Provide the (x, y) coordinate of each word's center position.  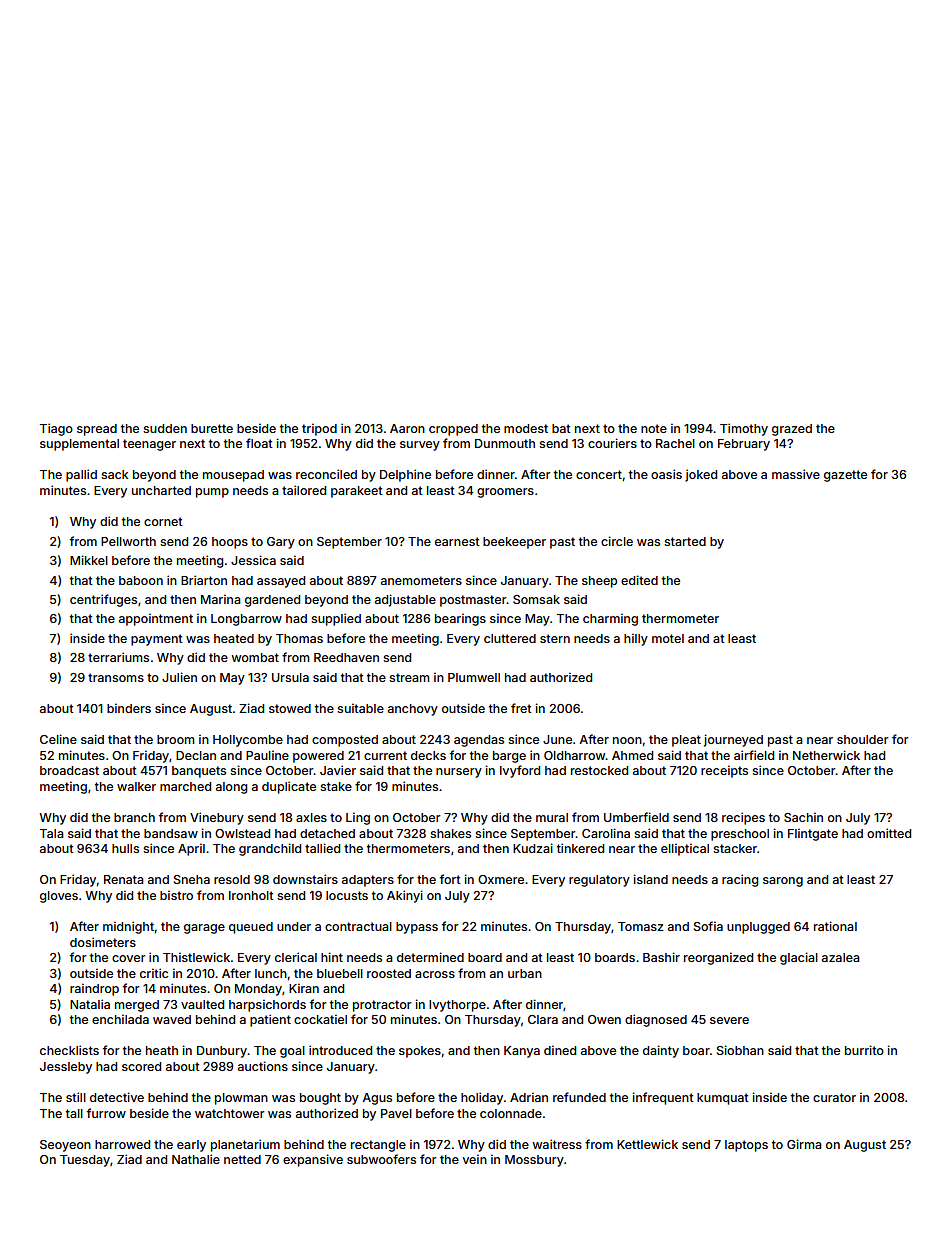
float (259, 443)
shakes (450, 833)
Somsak (536, 599)
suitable (360, 708)
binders (129, 708)
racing (740, 880)
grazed (792, 430)
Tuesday (85, 1161)
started (685, 541)
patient (270, 1020)
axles (311, 817)
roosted (389, 973)
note (654, 428)
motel (668, 638)
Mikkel (89, 560)
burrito (864, 1050)
